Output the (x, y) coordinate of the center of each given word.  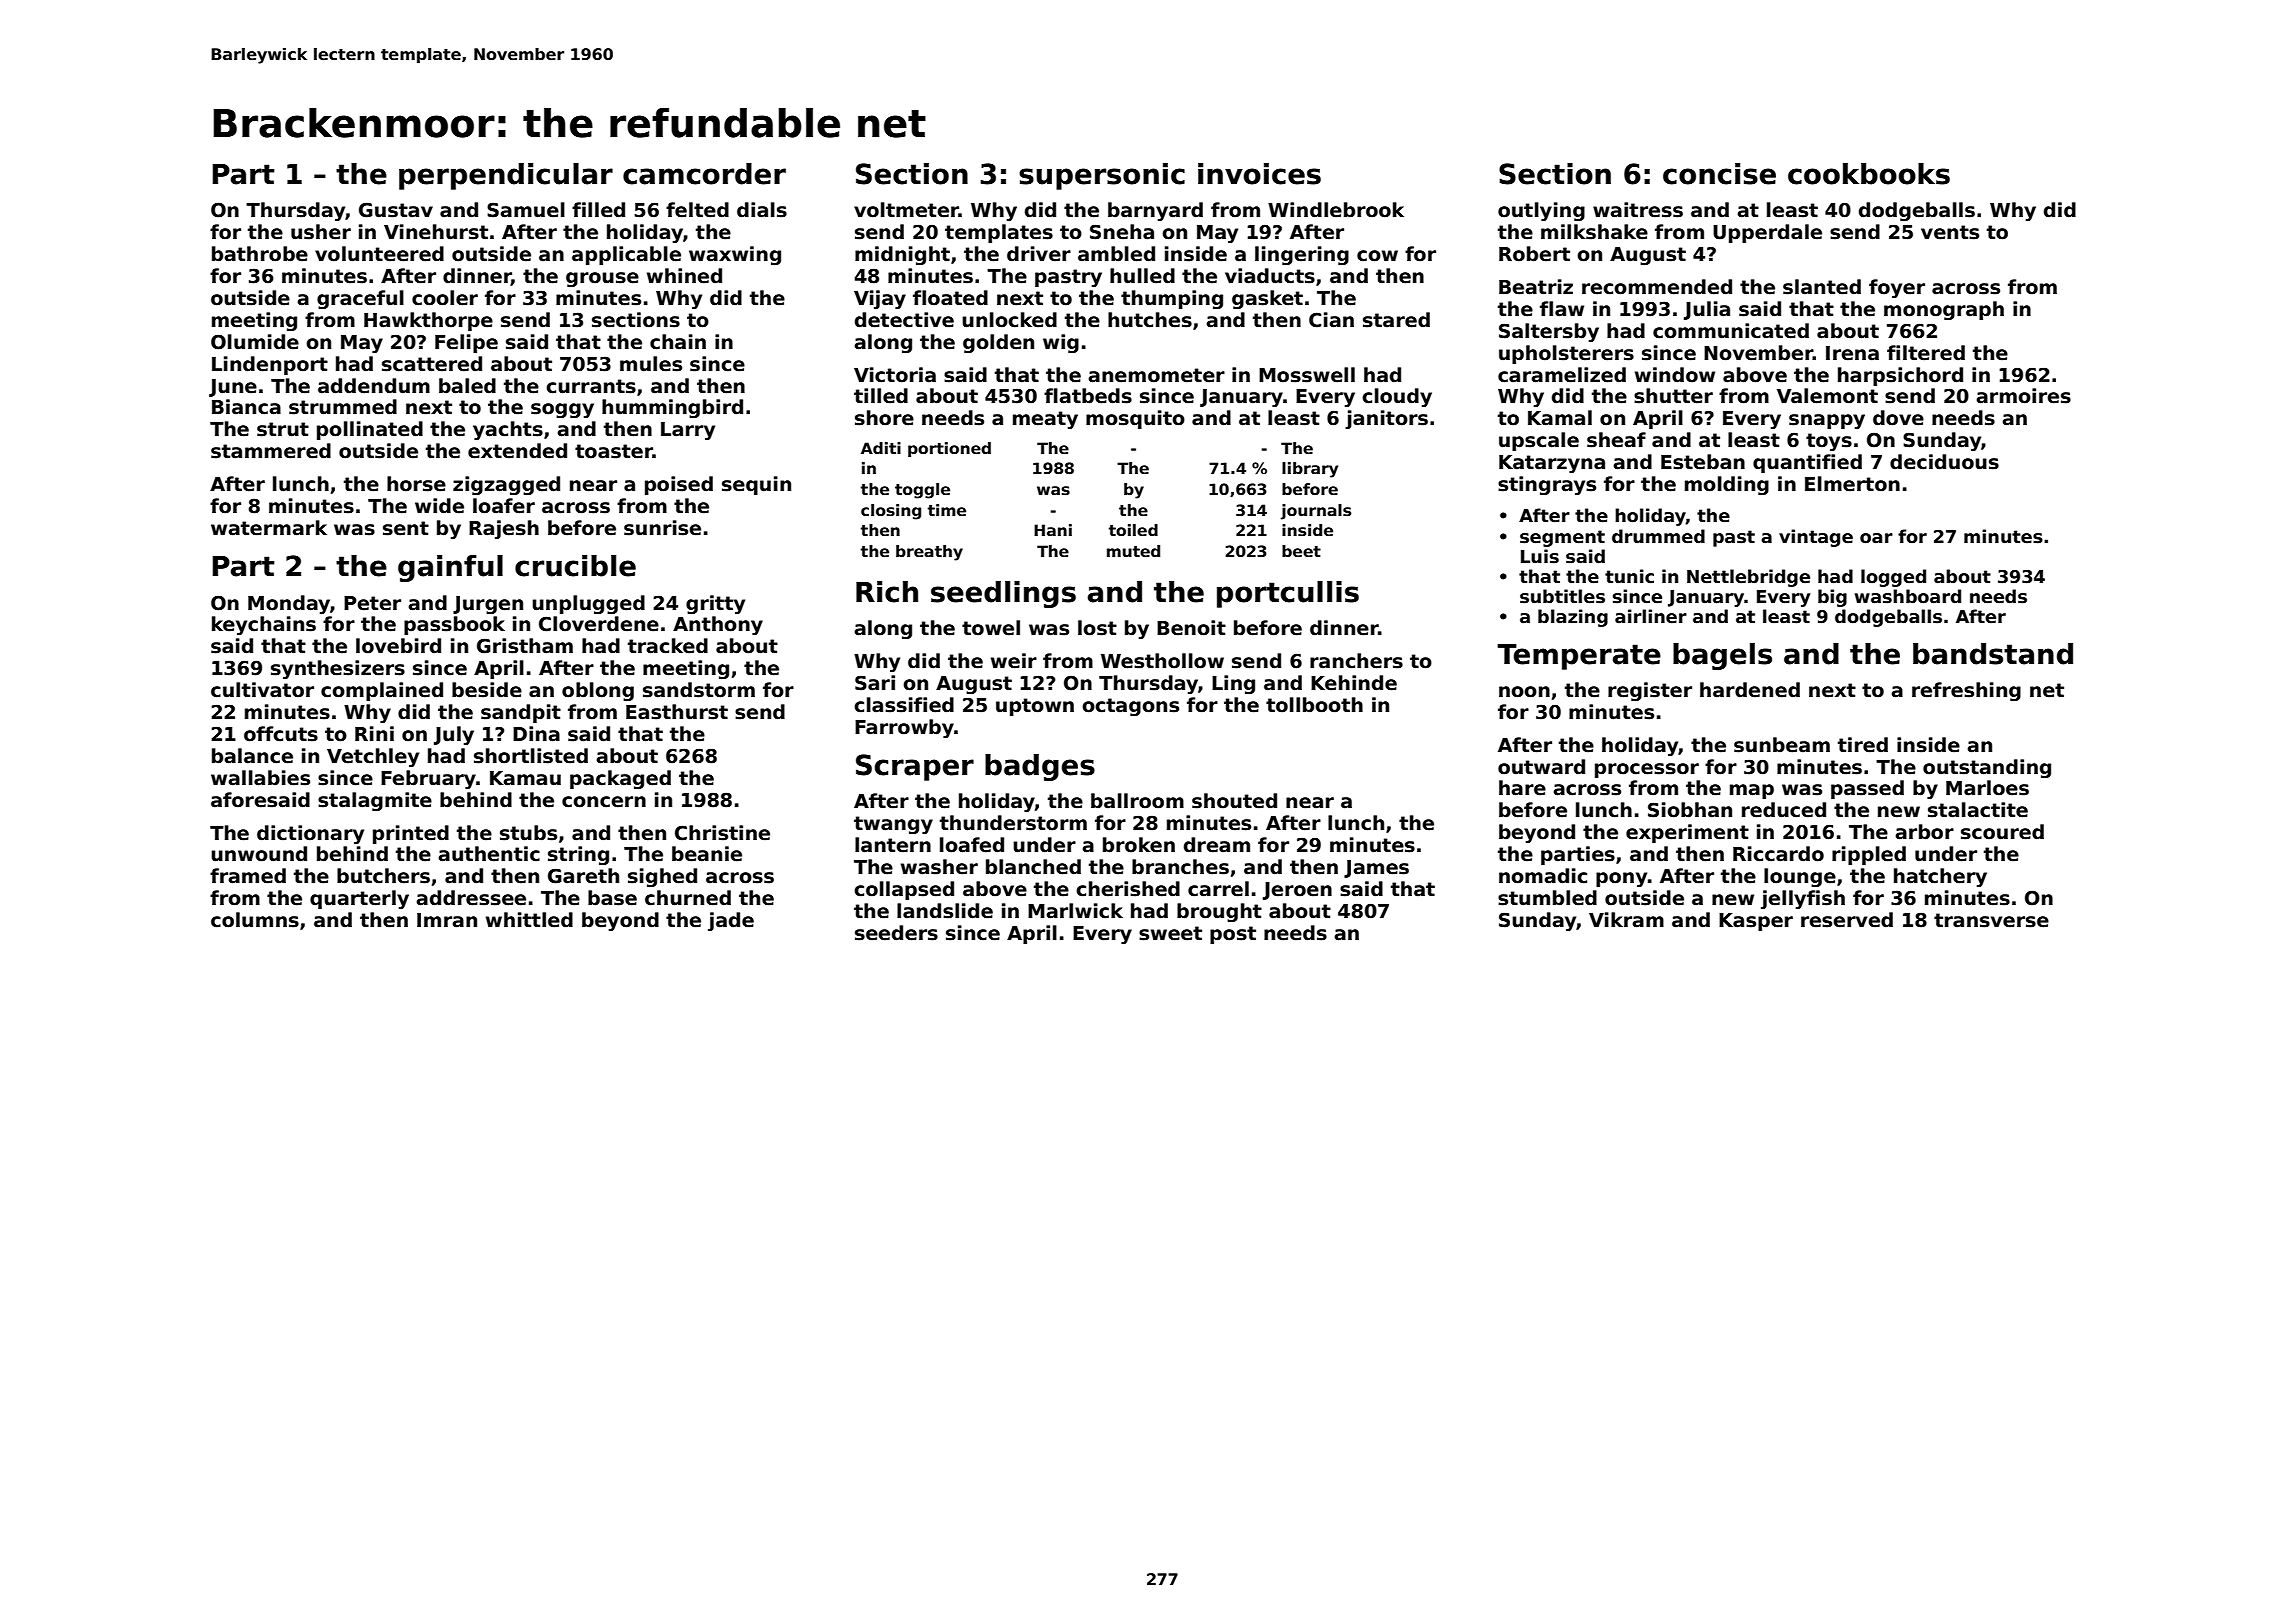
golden (998, 343)
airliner (1651, 616)
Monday (289, 604)
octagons (1130, 707)
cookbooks (1869, 174)
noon (1524, 692)
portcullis (1288, 594)
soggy (562, 410)
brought (1219, 912)
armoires (2024, 396)
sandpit (521, 713)
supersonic (1102, 176)
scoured (2002, 832)
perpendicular (506, 176)
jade (731, 921)
